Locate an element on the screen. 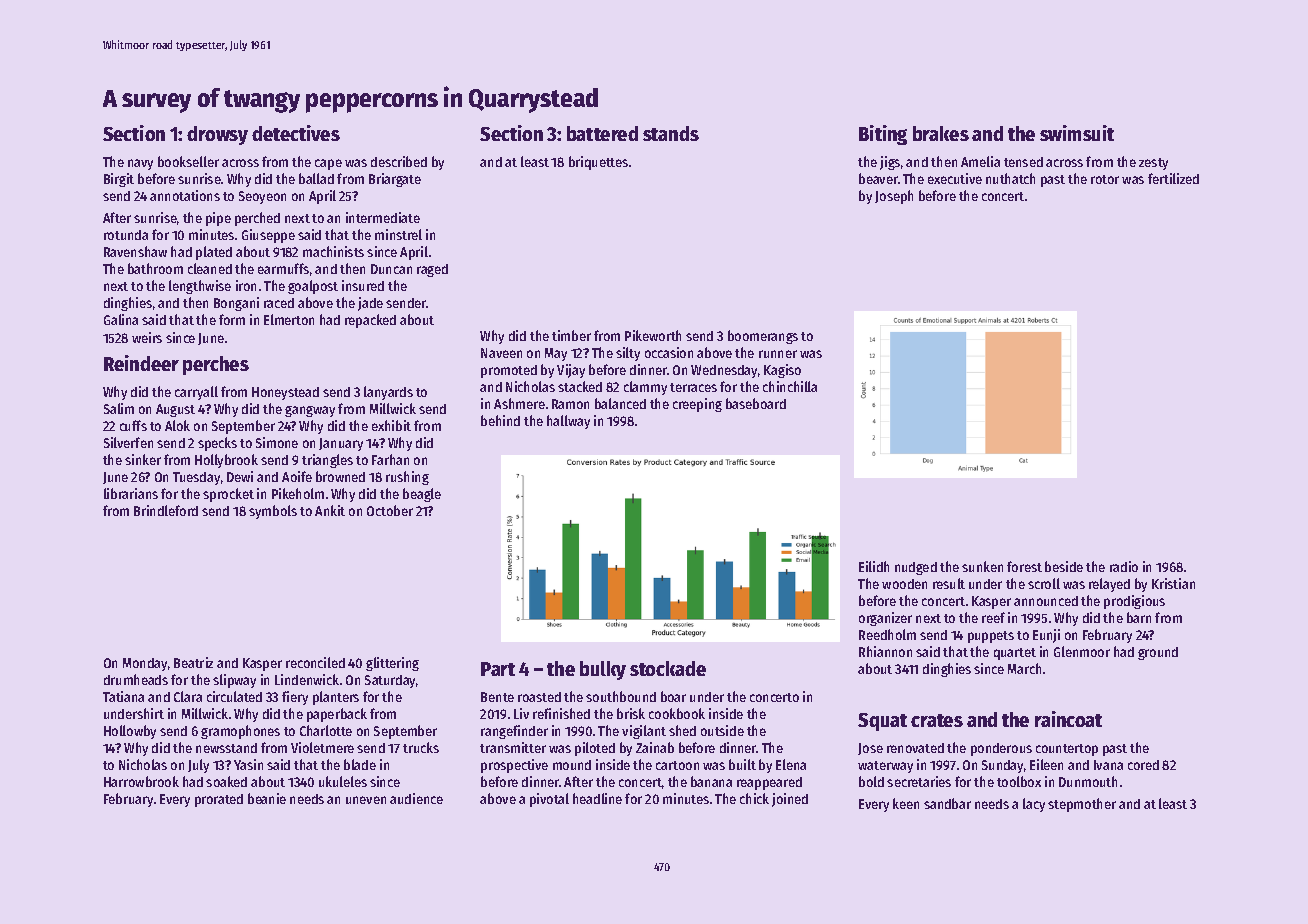  rangefinder is located at coordinates (514, 732).
